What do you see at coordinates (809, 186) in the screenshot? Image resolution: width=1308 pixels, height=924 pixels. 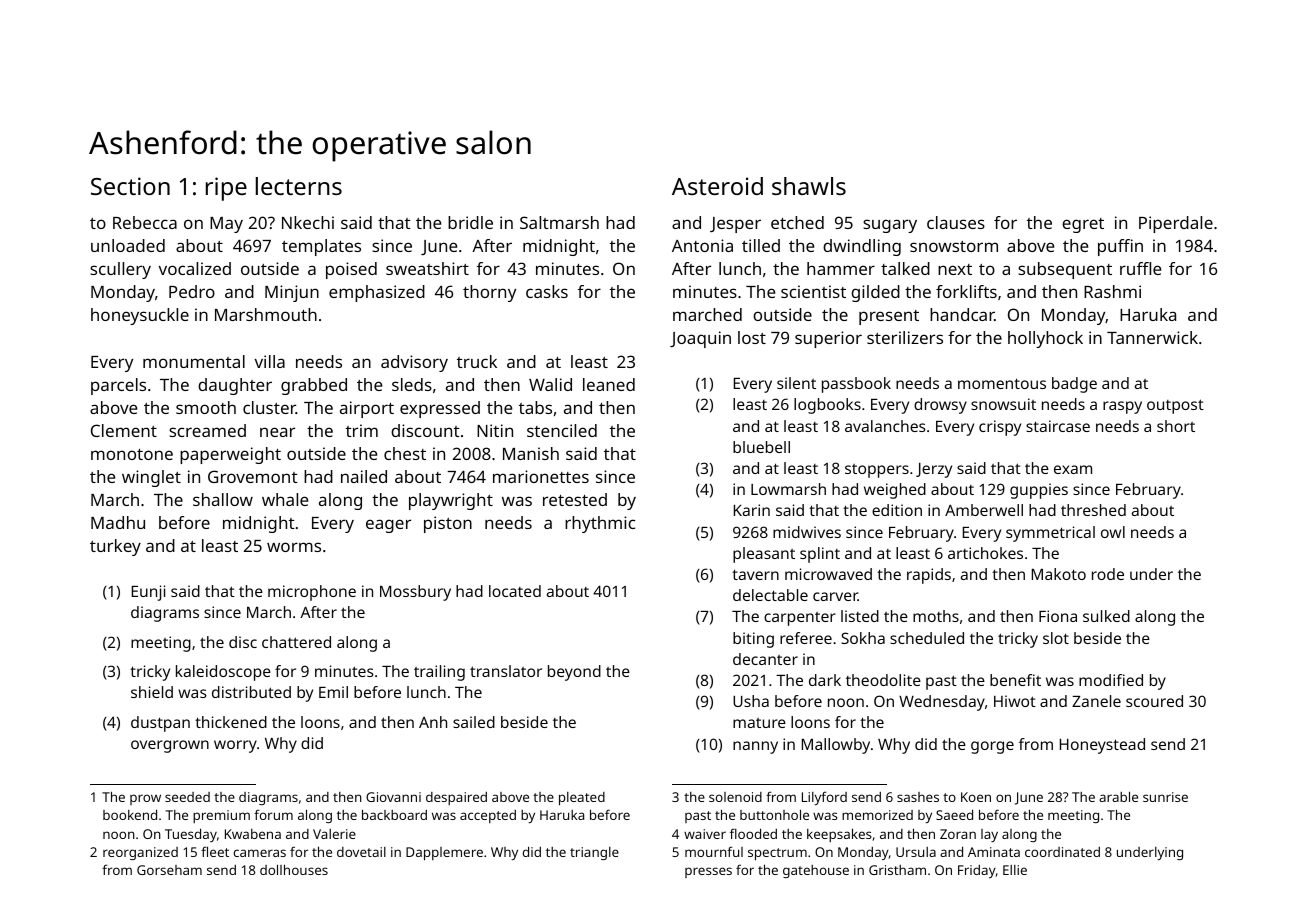 I see `shawls` at bounding box center [809, 186].
